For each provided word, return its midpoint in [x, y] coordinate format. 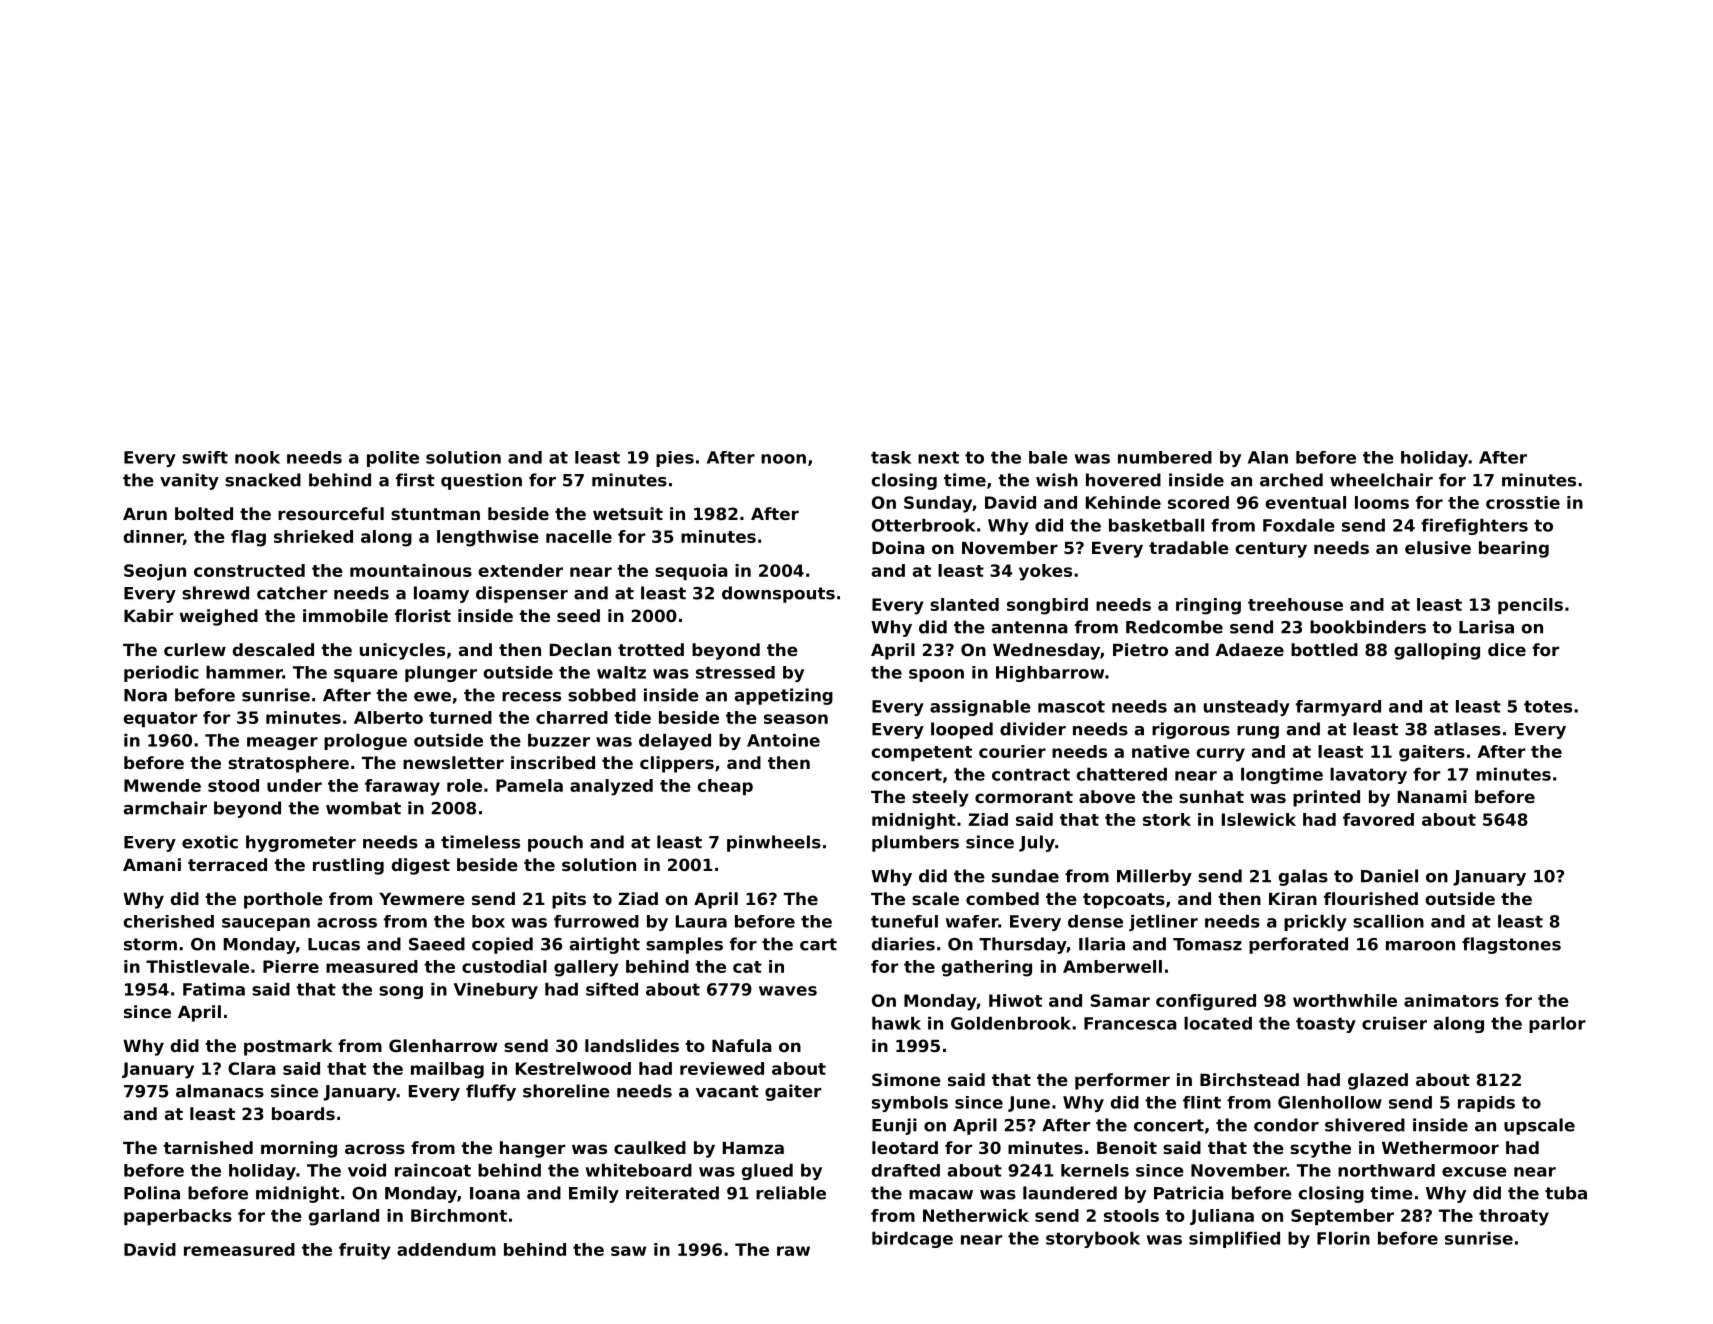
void [367, 1170]
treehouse [1295, 604]
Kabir [148, 615]
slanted [964, 604]
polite [393, 459]
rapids [1486, 1104]
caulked [650, 1147]
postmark [288, 1047]
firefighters [1474, 527]
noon [783, 459]
